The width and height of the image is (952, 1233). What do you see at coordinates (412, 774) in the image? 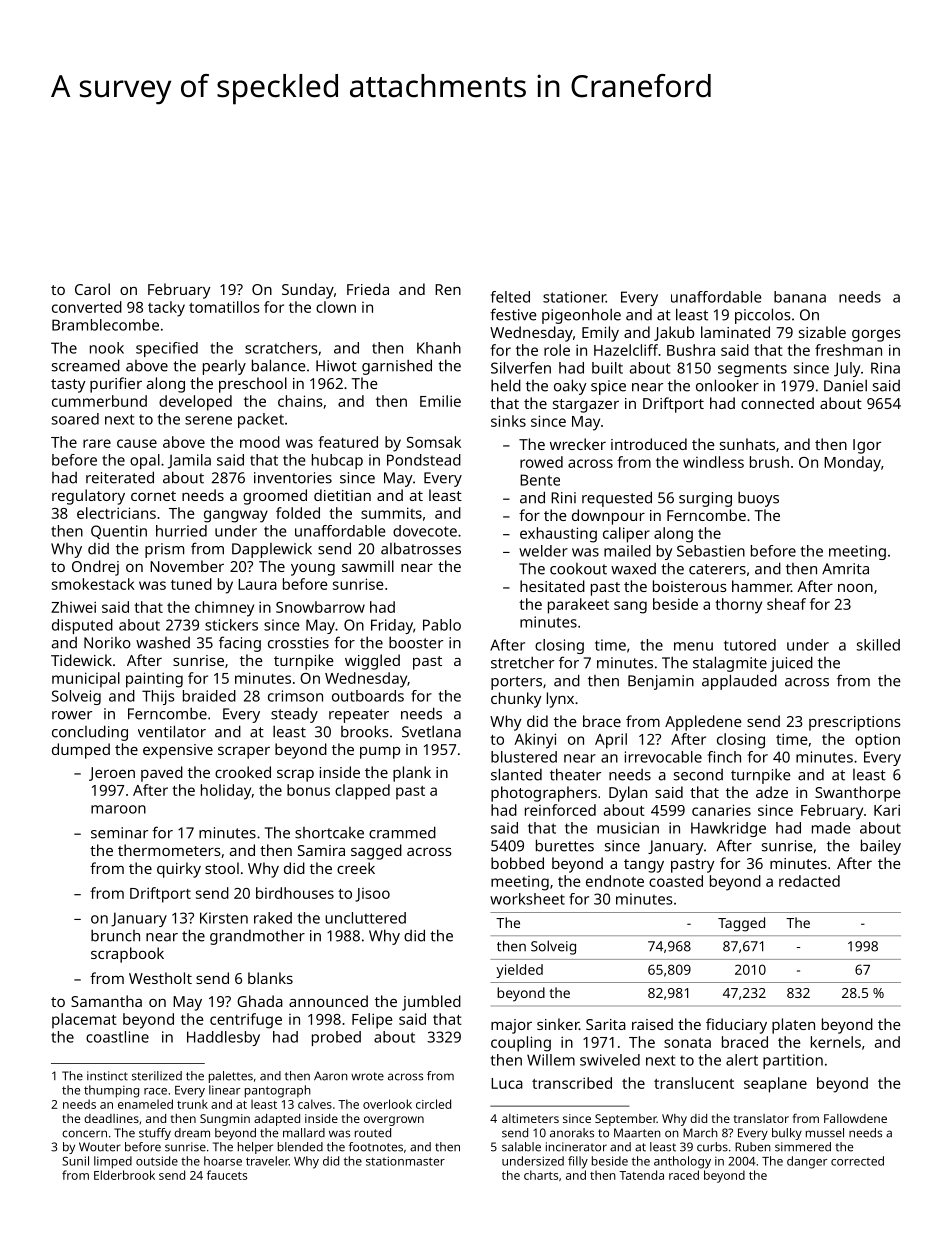
I see `plank` at bounding box center [412, 774].
